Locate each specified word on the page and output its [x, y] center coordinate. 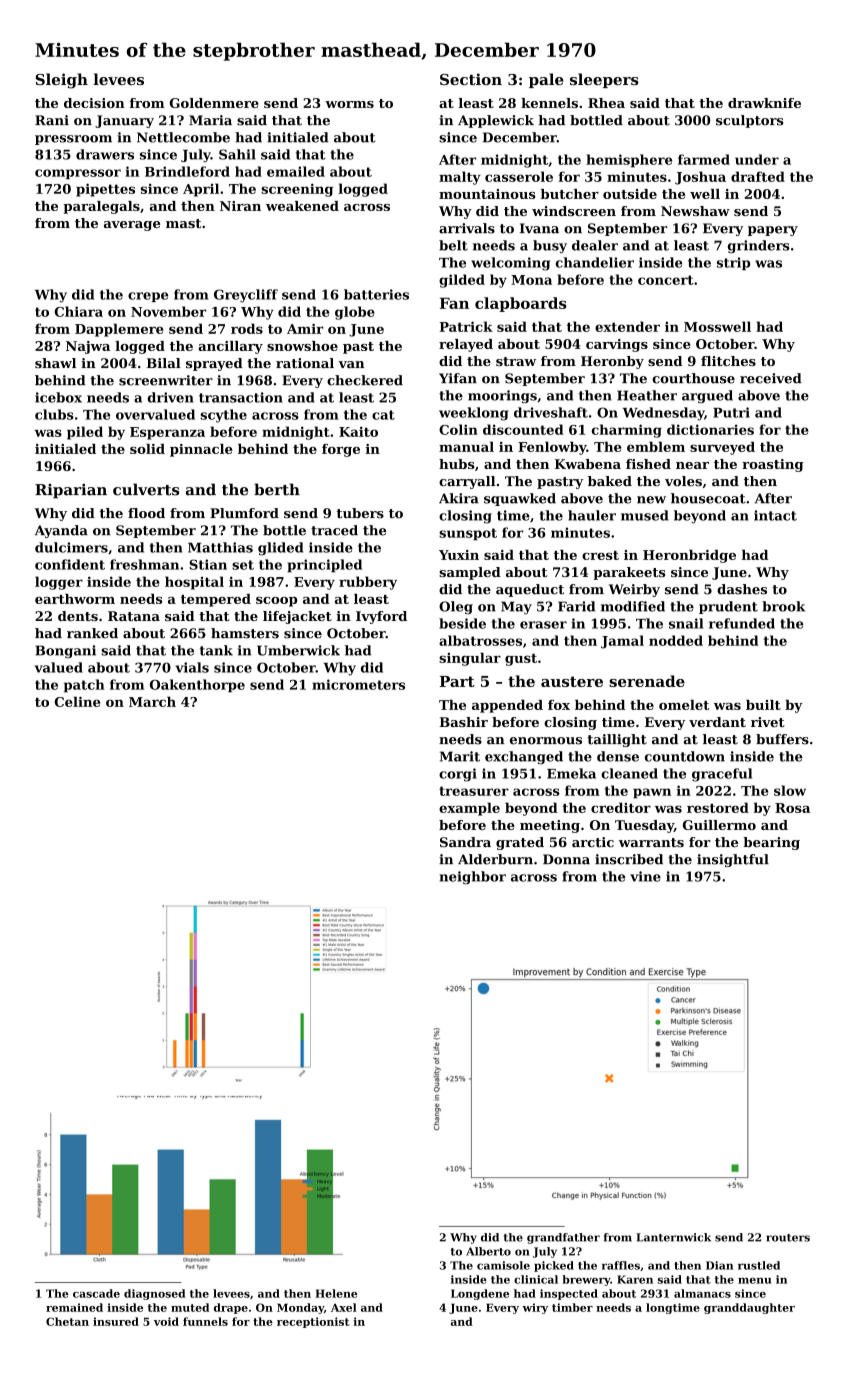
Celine [77, 701]
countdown [685, 756]
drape [231, 1308]
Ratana [134, 616]
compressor [78, 174]
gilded [462, 281]
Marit [460, 756]
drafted [758, 176]
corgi [458, 775]
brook [783, 606]
